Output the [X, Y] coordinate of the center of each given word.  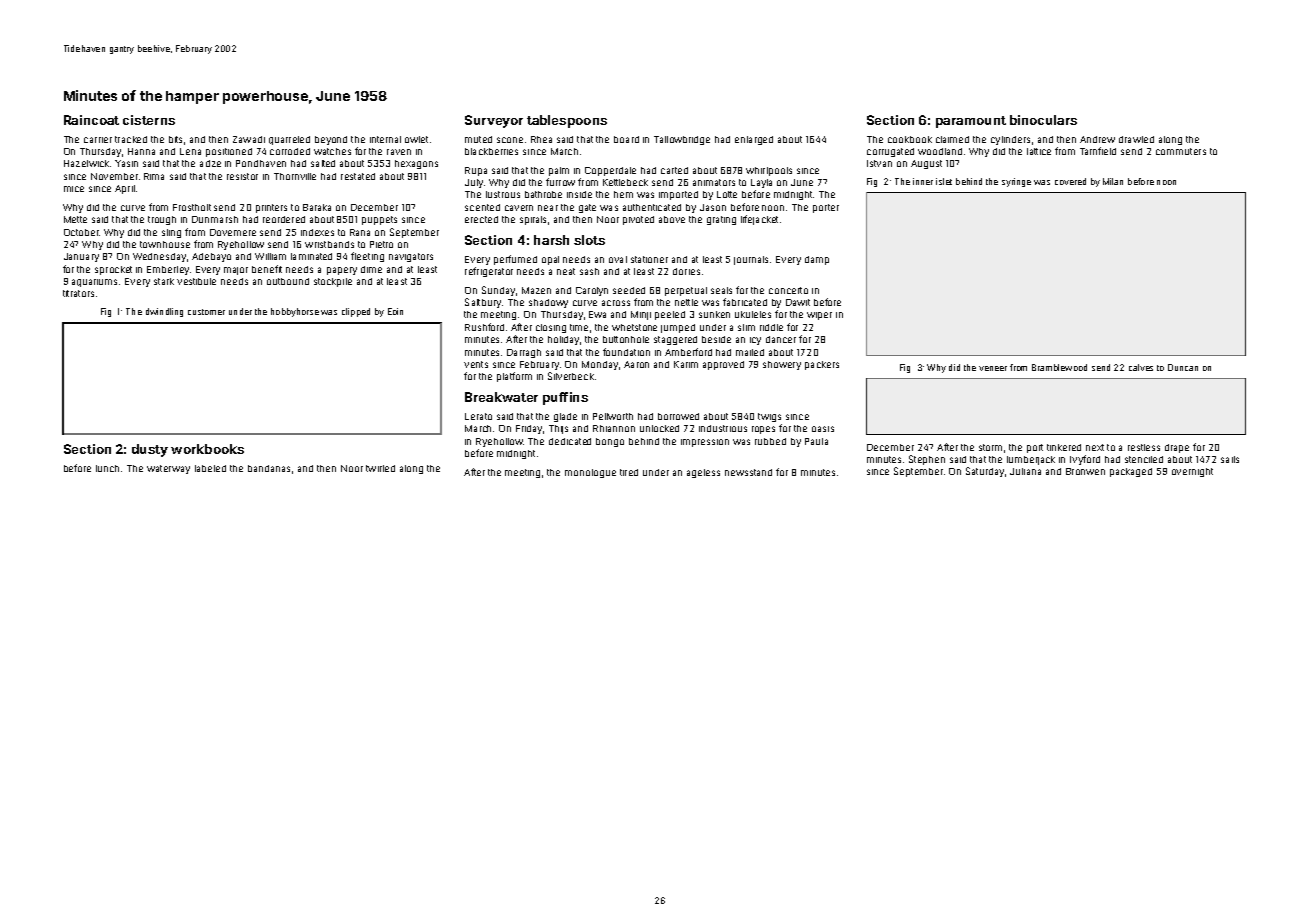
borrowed [678, 416]
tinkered [1064, 447]
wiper [819, 316]
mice [74, 189]
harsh [551, 240]
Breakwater [501, 397]
